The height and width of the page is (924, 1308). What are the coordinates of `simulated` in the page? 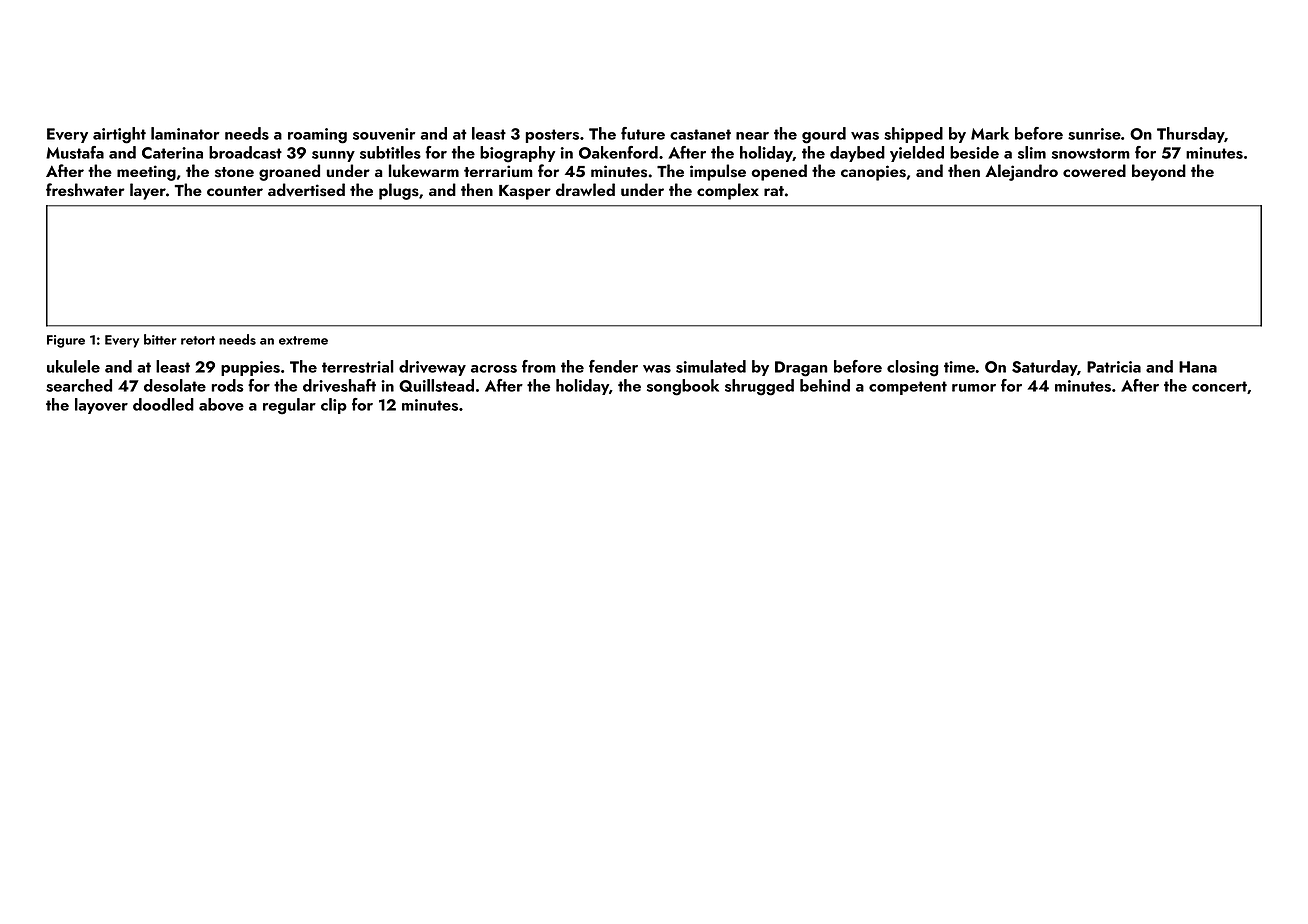 It's located at (711, 366).
